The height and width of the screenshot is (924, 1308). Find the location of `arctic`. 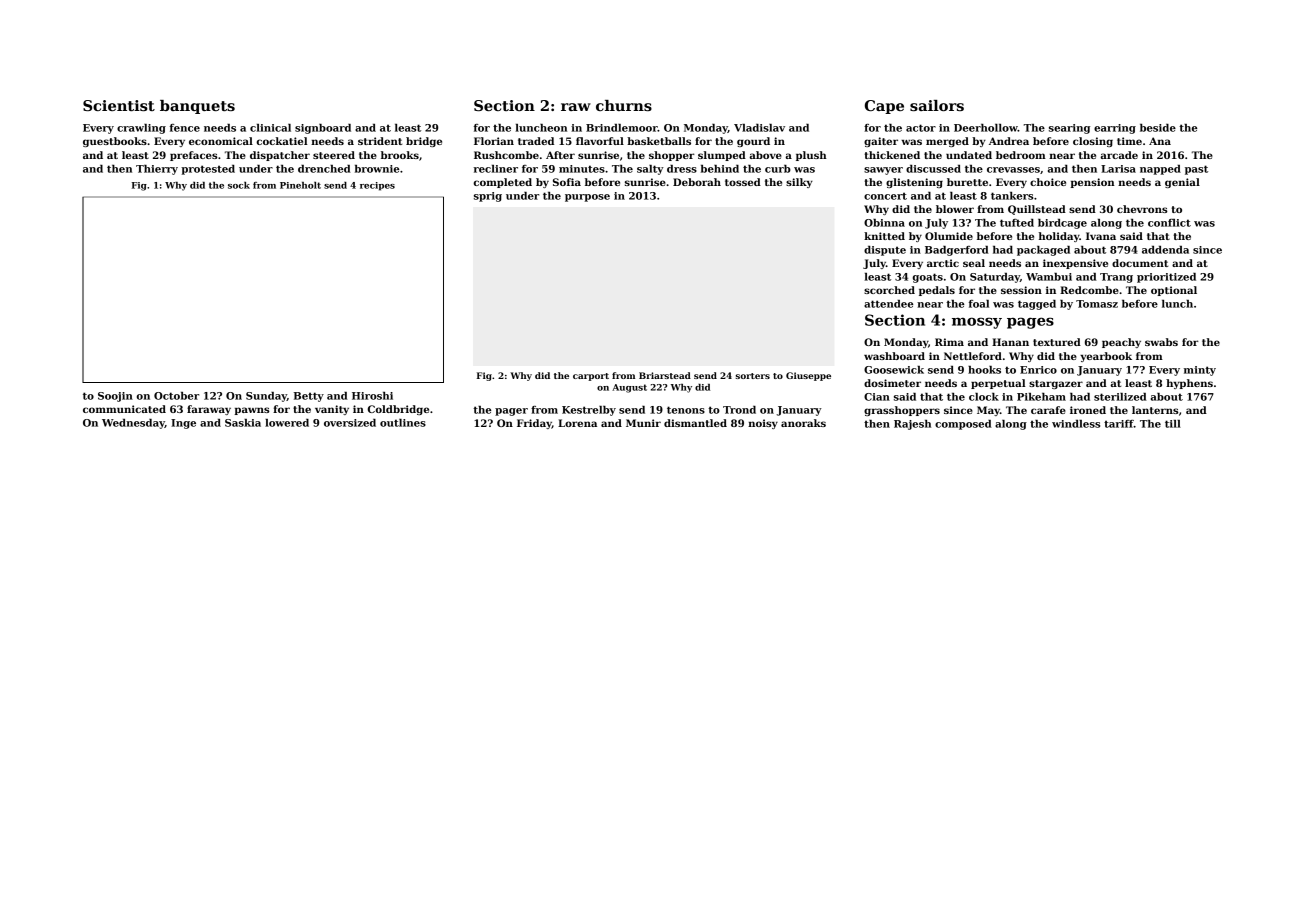

arctic is located at coordinates (943, 263).
